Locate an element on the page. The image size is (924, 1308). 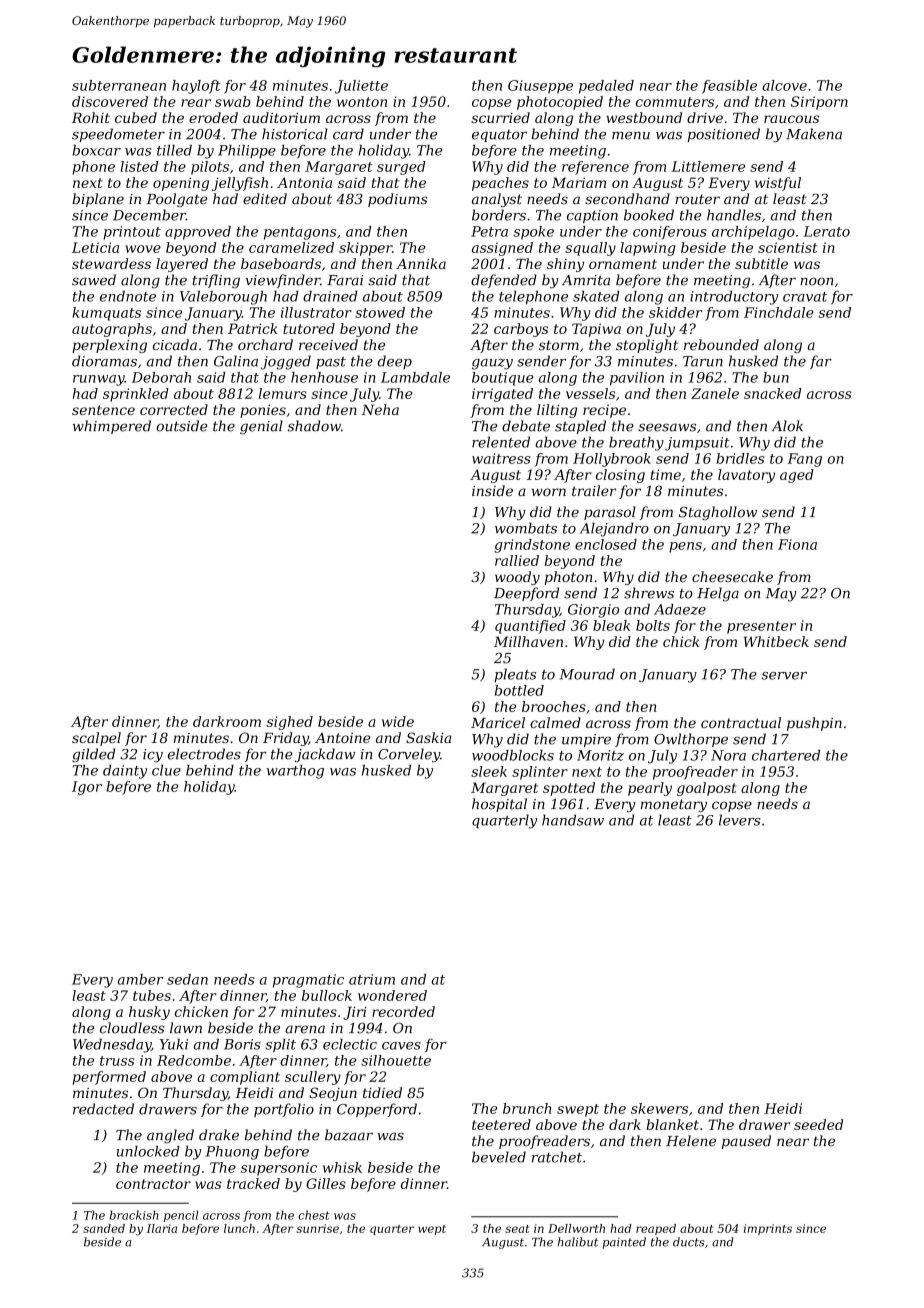
secondhand is located at coordinates (627, 199).
